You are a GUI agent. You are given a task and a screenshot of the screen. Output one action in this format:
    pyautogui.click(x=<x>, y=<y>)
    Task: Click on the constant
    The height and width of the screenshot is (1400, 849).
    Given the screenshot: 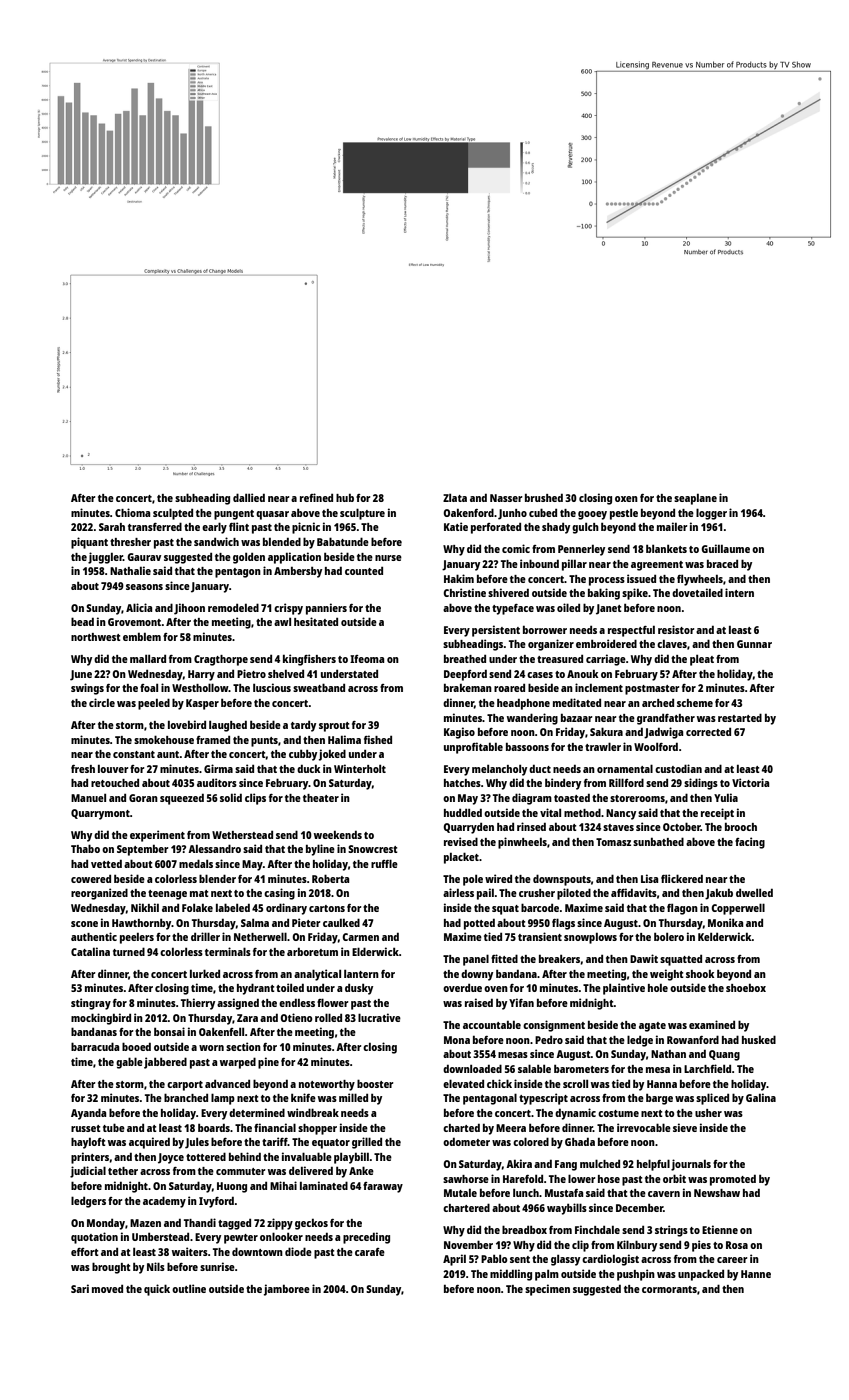 What is the action you would take?
    pyautogui.click(x=134, y=754)
